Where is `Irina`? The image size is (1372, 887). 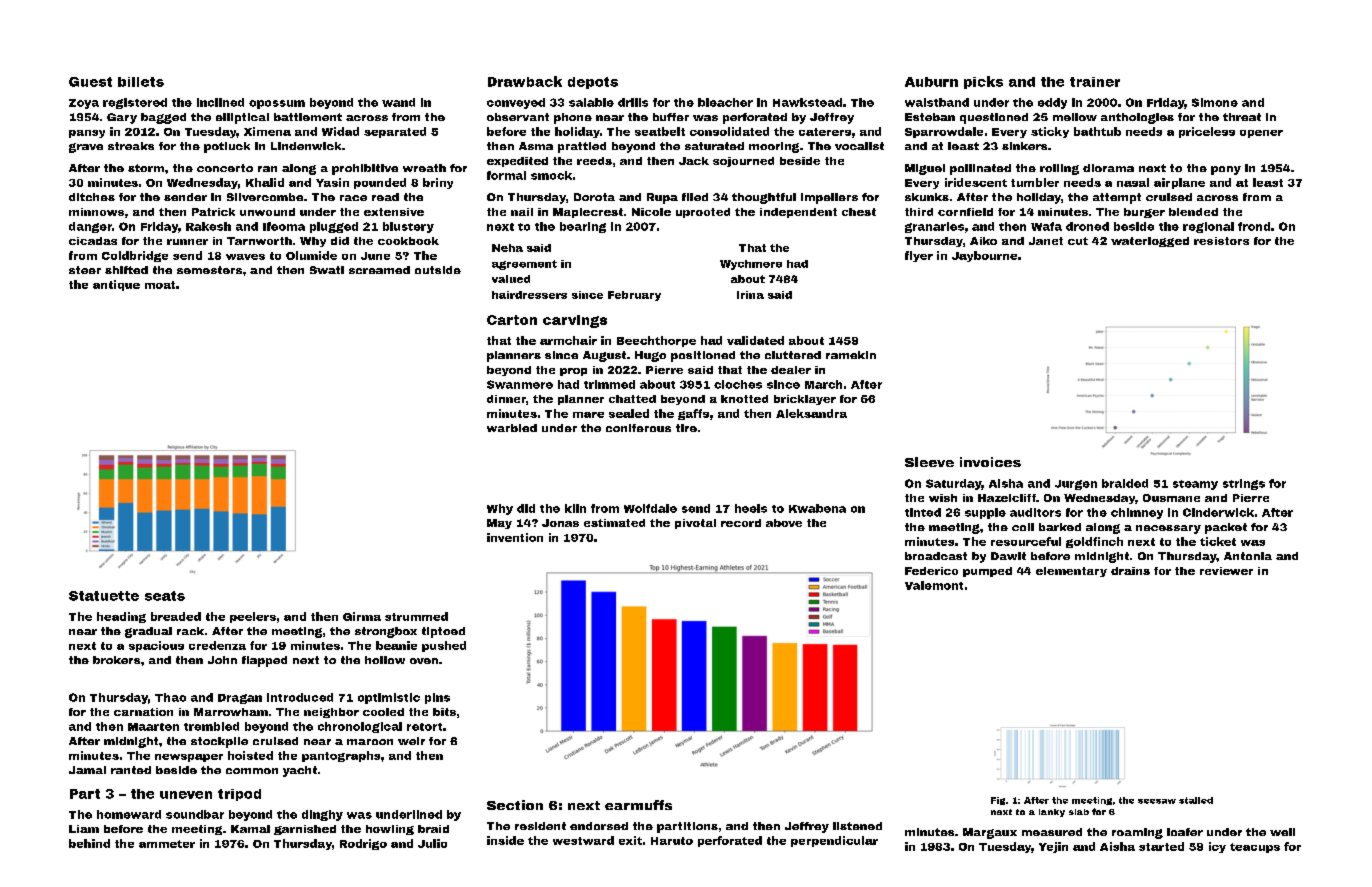
Irina is located at coordinates (750, 295).
